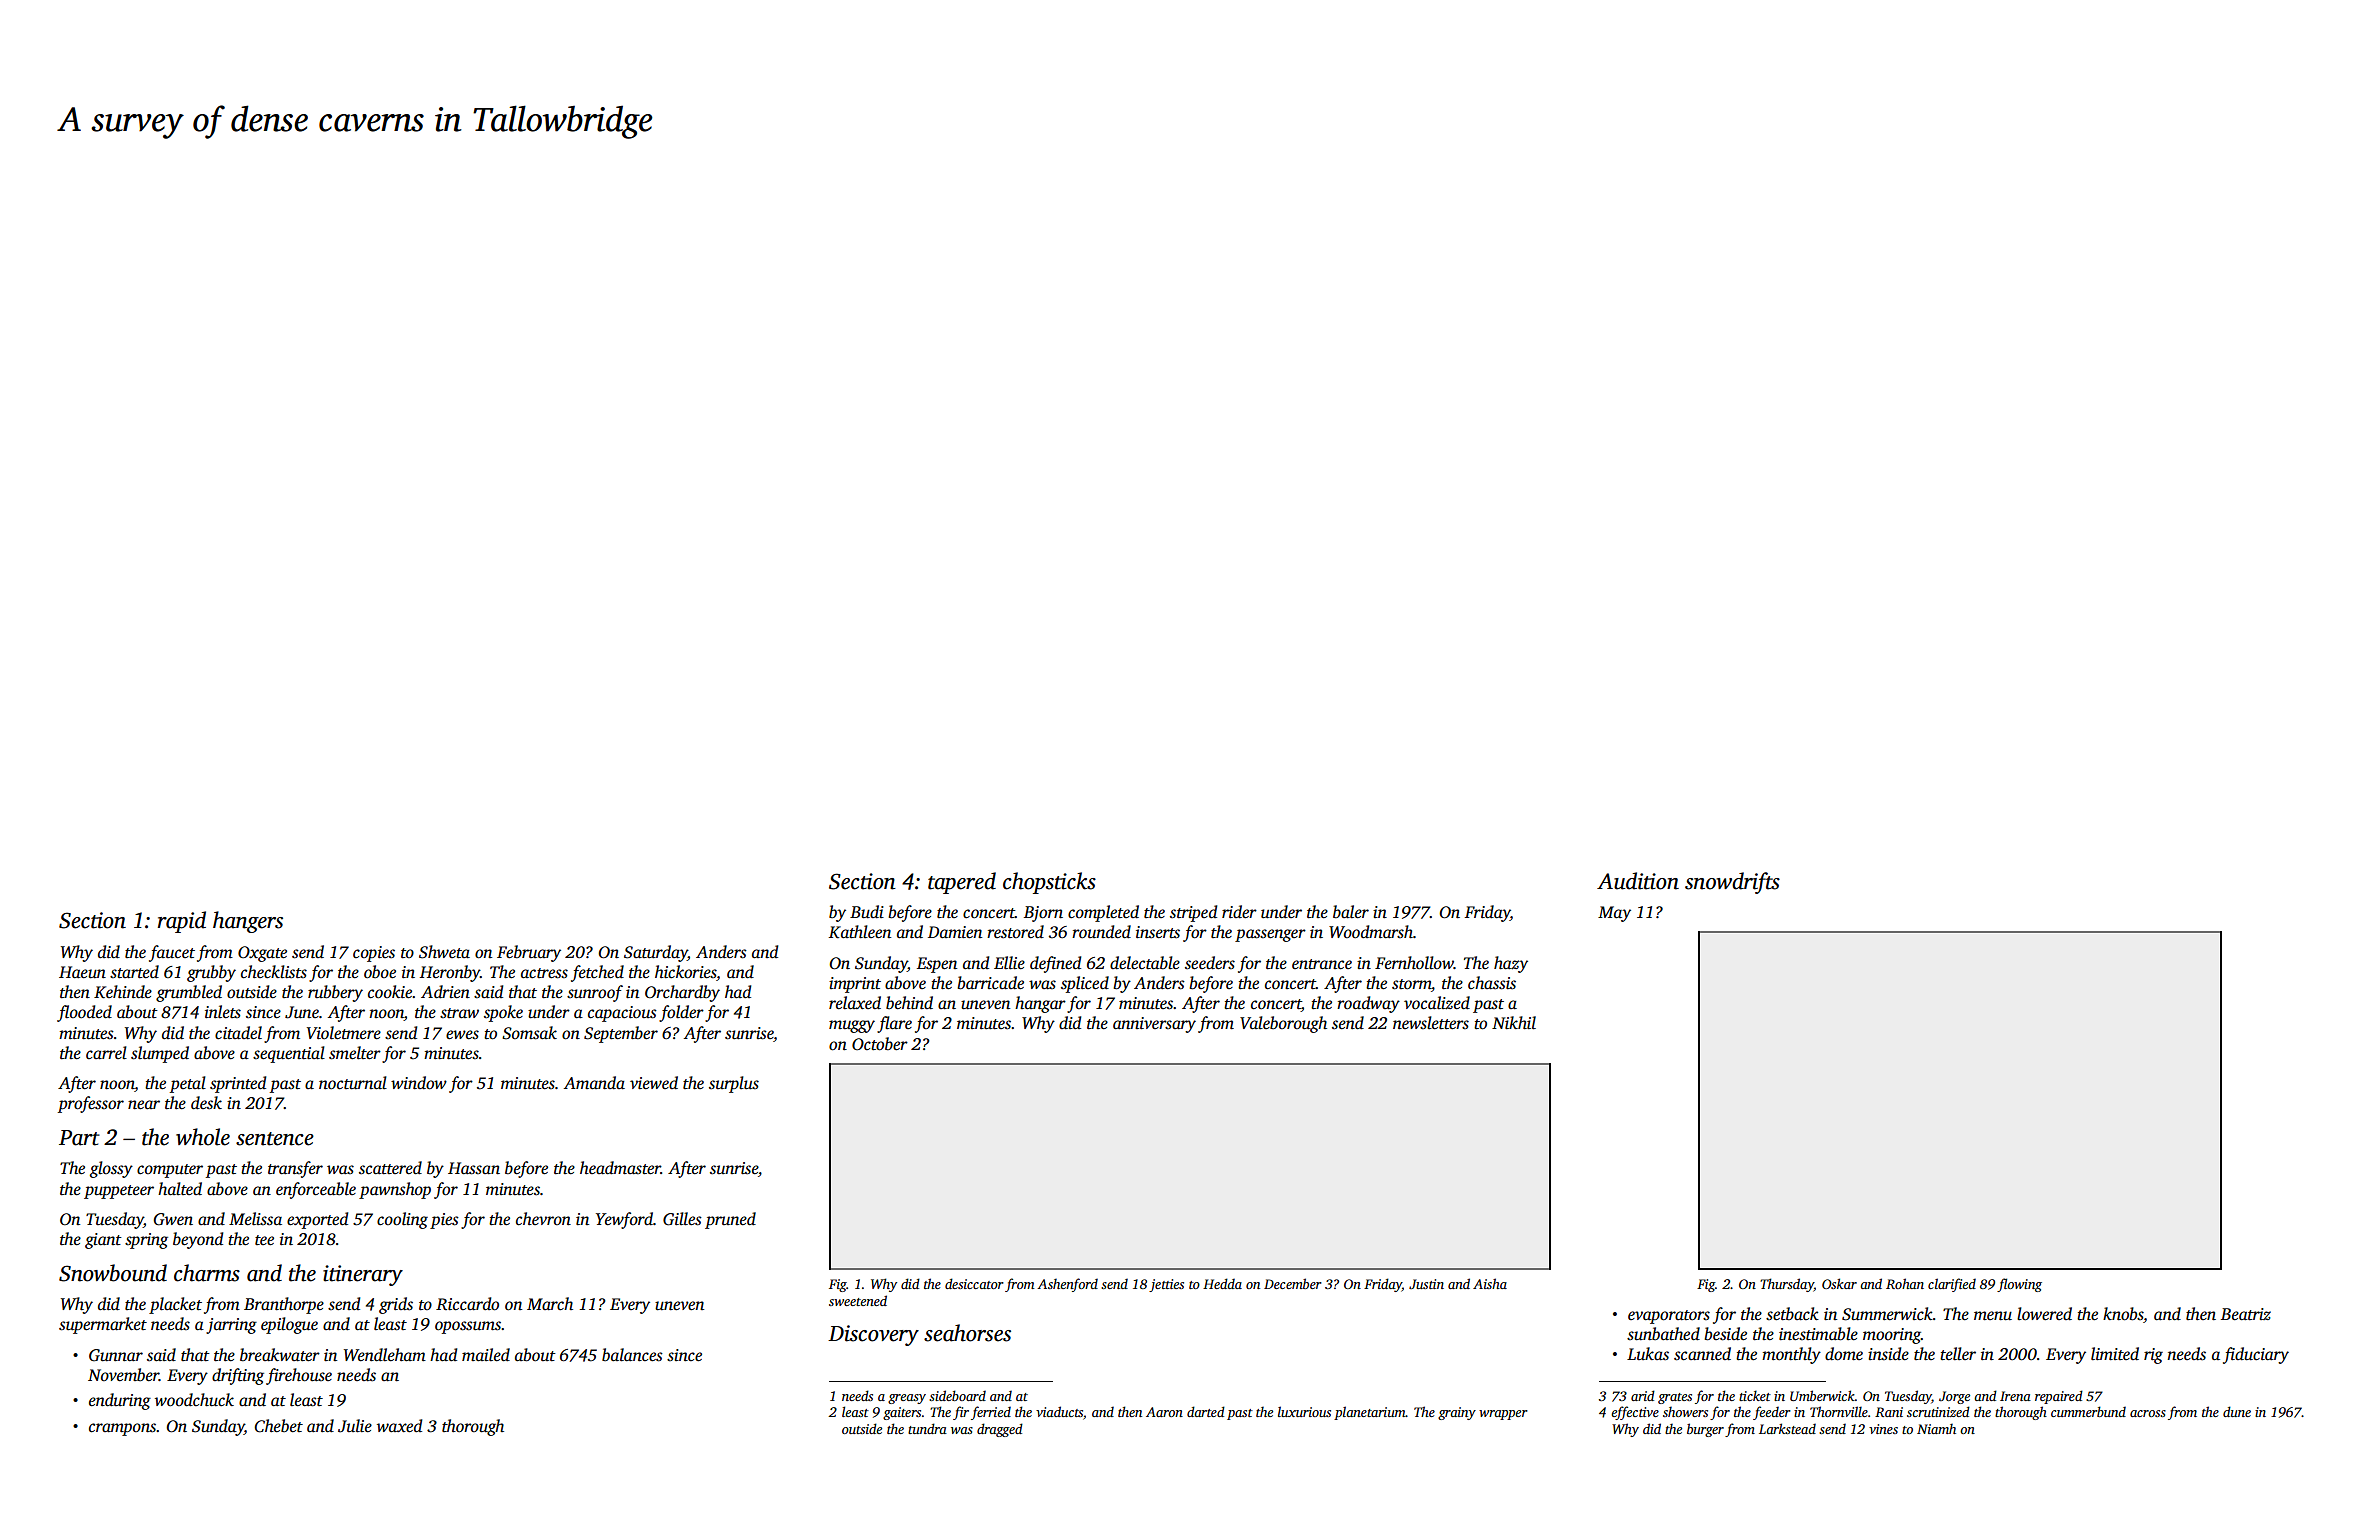  I want to click on waxed, so click(399, 1426).
